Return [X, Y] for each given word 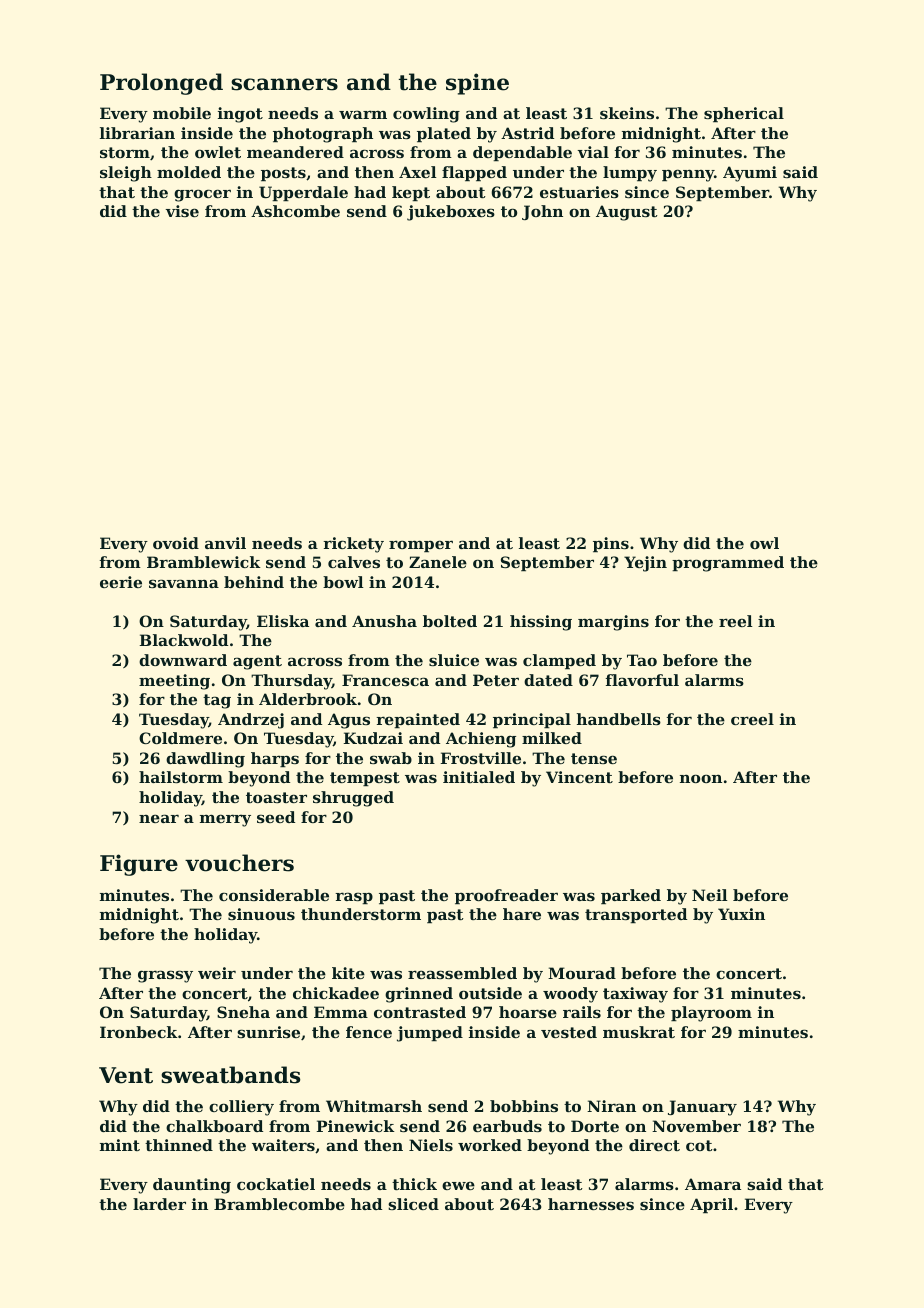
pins [611, 544]
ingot [240, 115]
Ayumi [750, 174]
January [702, 1108]
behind [254, 582]
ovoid [176, 543]
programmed [728, 564]
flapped [474, 173]
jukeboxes [451, 213]
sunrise [268, 1032]
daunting [192, 1186]
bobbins [524, 1106]
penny [688, 175]
